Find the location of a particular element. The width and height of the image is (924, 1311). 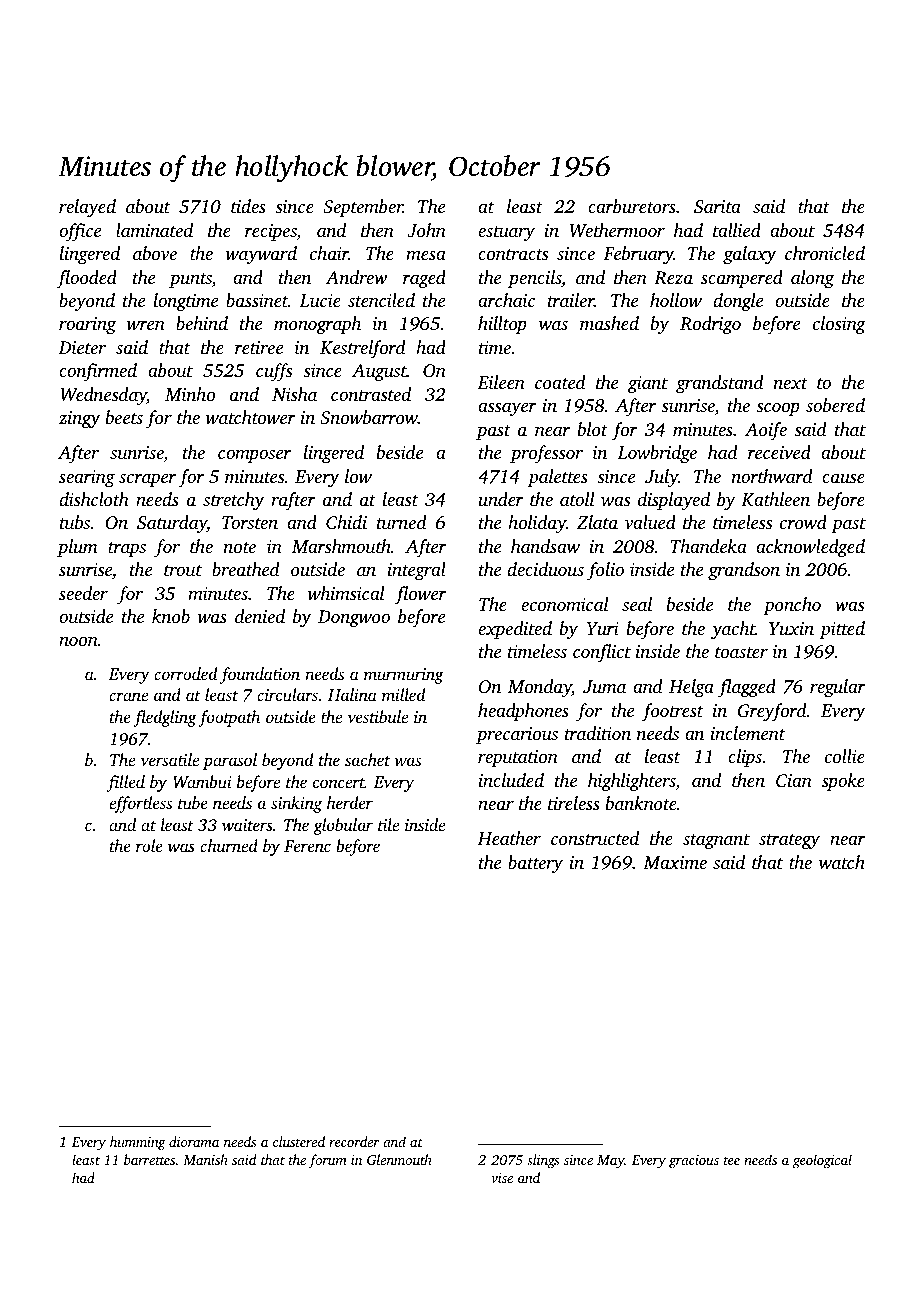

Ferenc is located at coordinates (307, 846).
